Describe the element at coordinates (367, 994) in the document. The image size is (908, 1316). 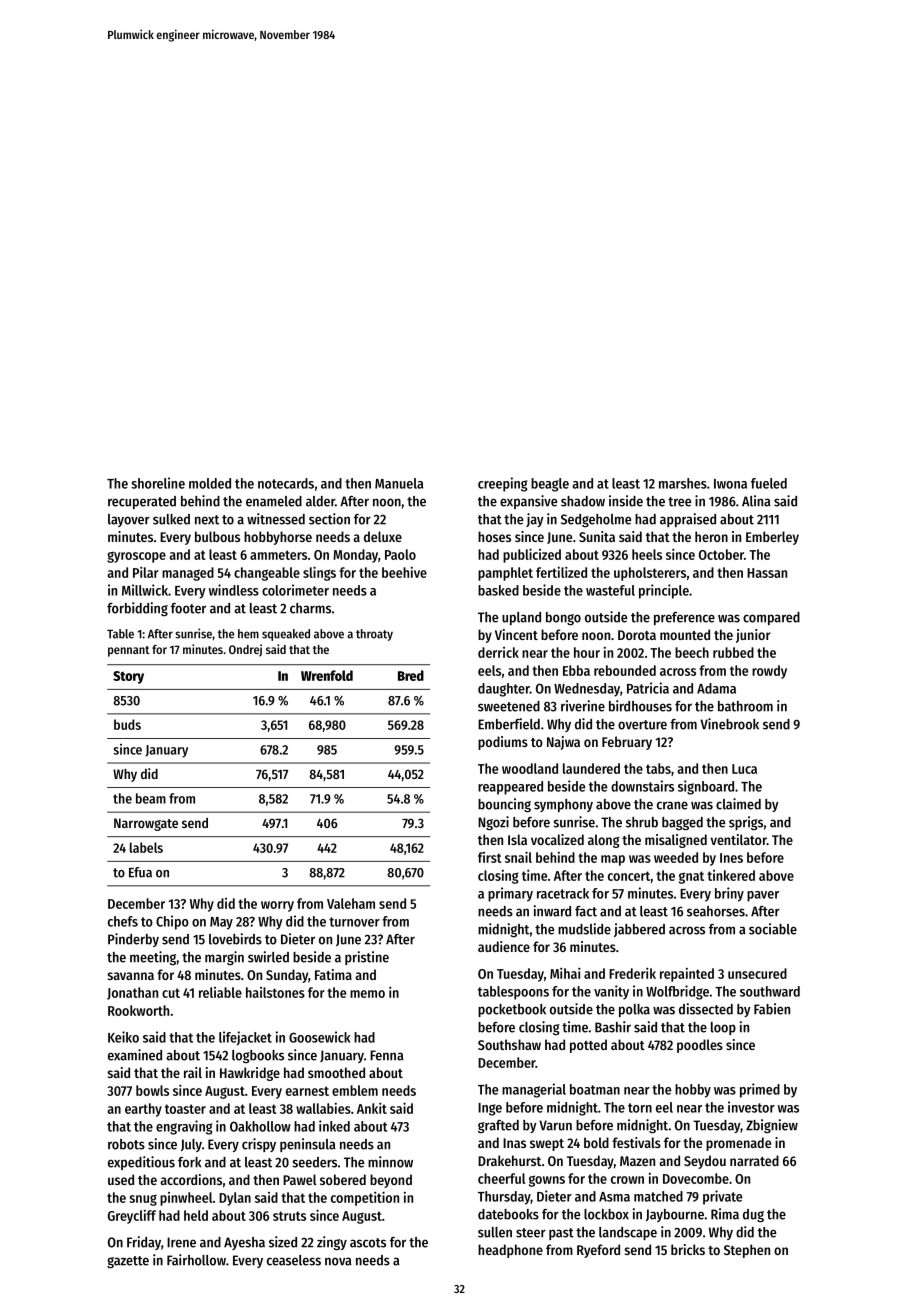
I see `memo` at that location.
